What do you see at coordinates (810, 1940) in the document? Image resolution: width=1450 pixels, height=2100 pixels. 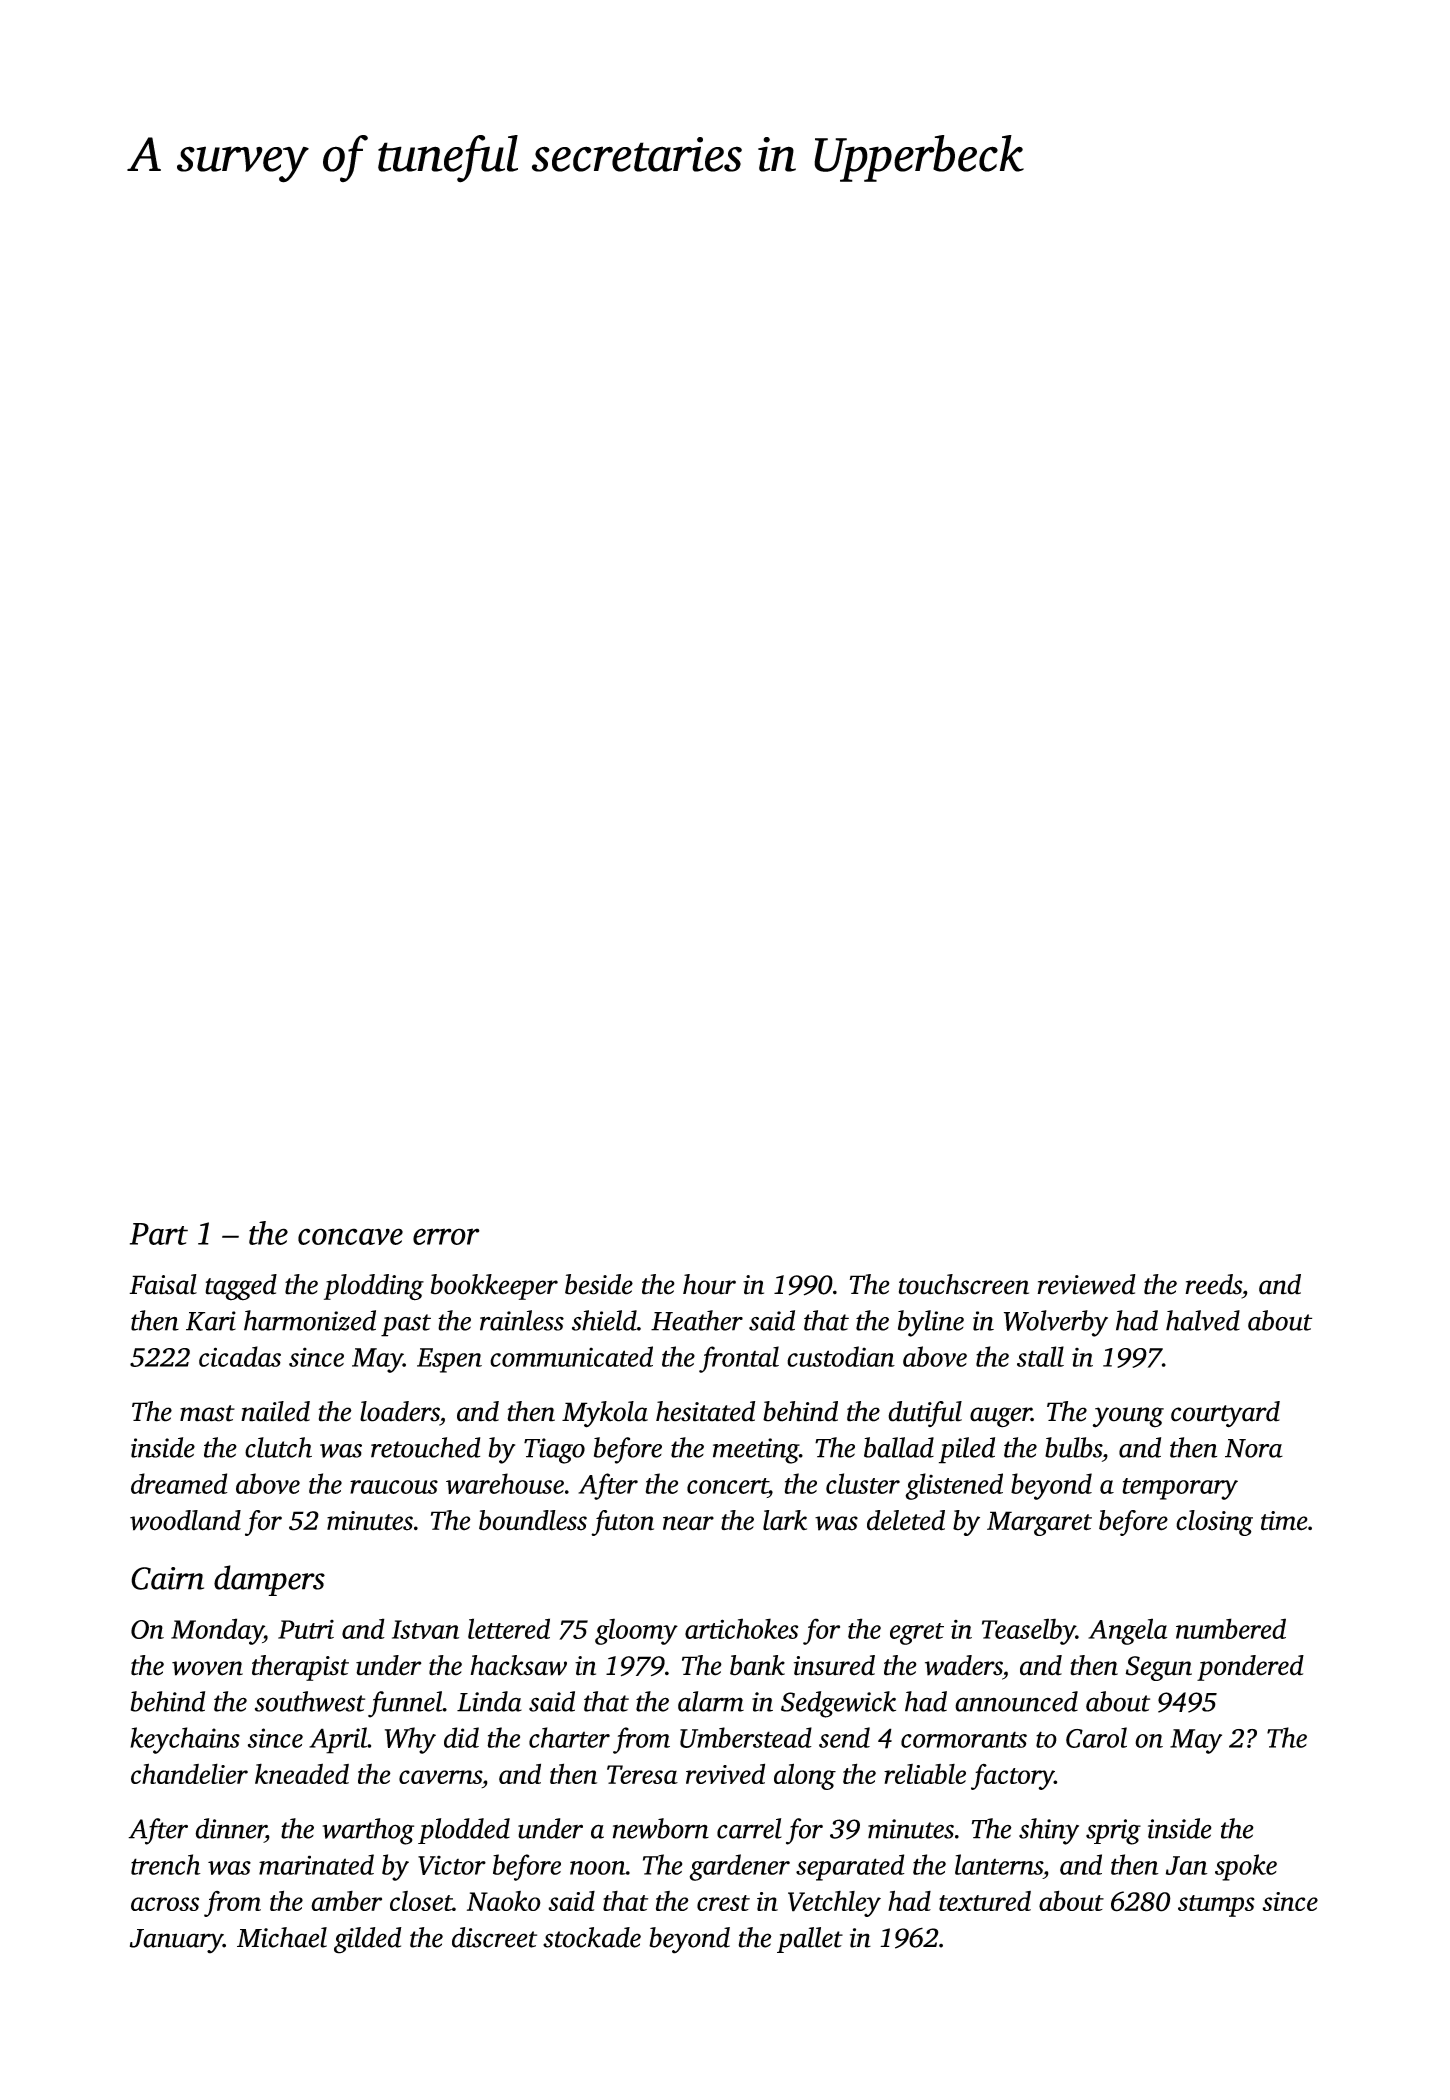 I see `pallet` at bounding box center [810, 1940].
